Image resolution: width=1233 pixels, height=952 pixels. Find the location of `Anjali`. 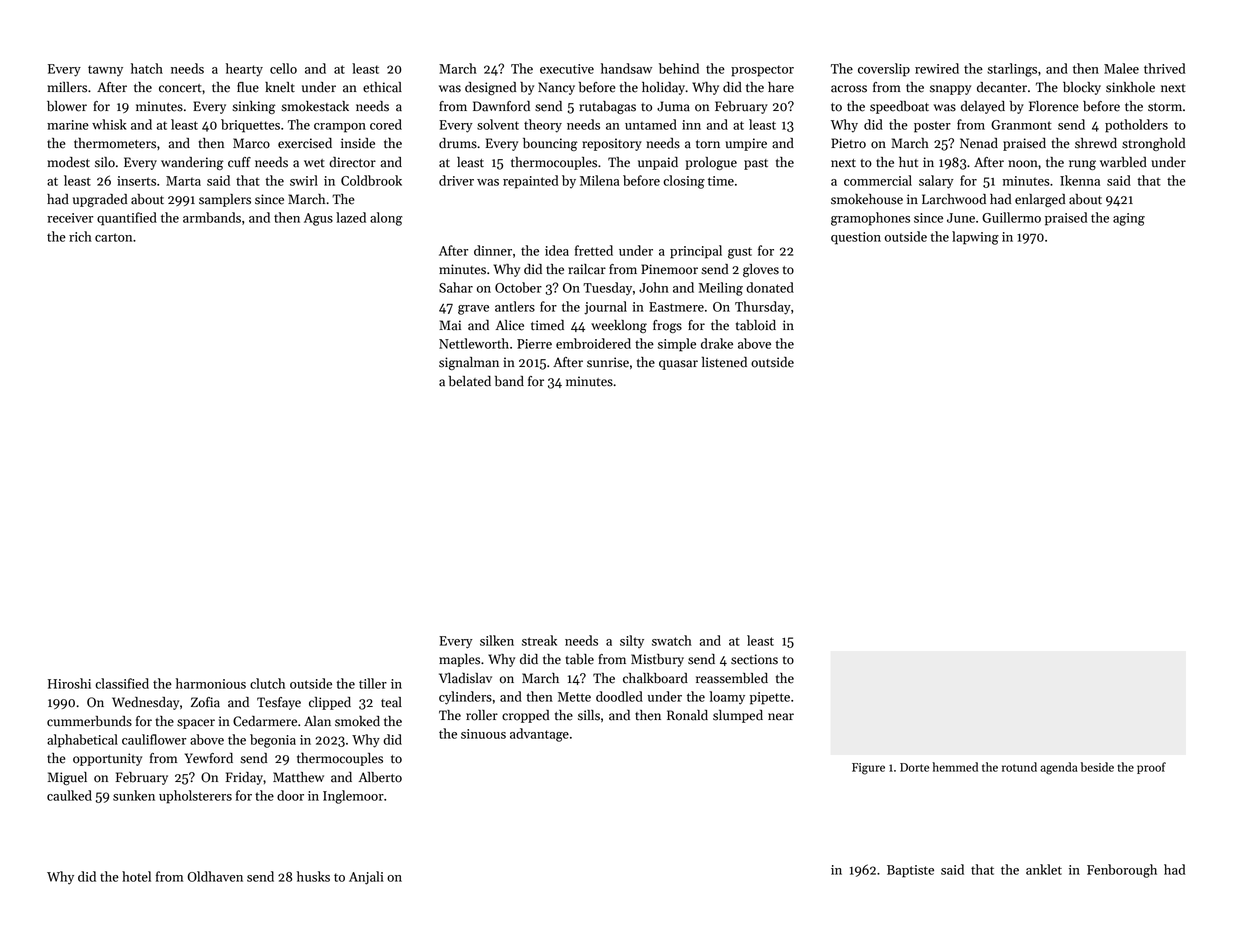

Anjali is located at coordinates (366, 878).
